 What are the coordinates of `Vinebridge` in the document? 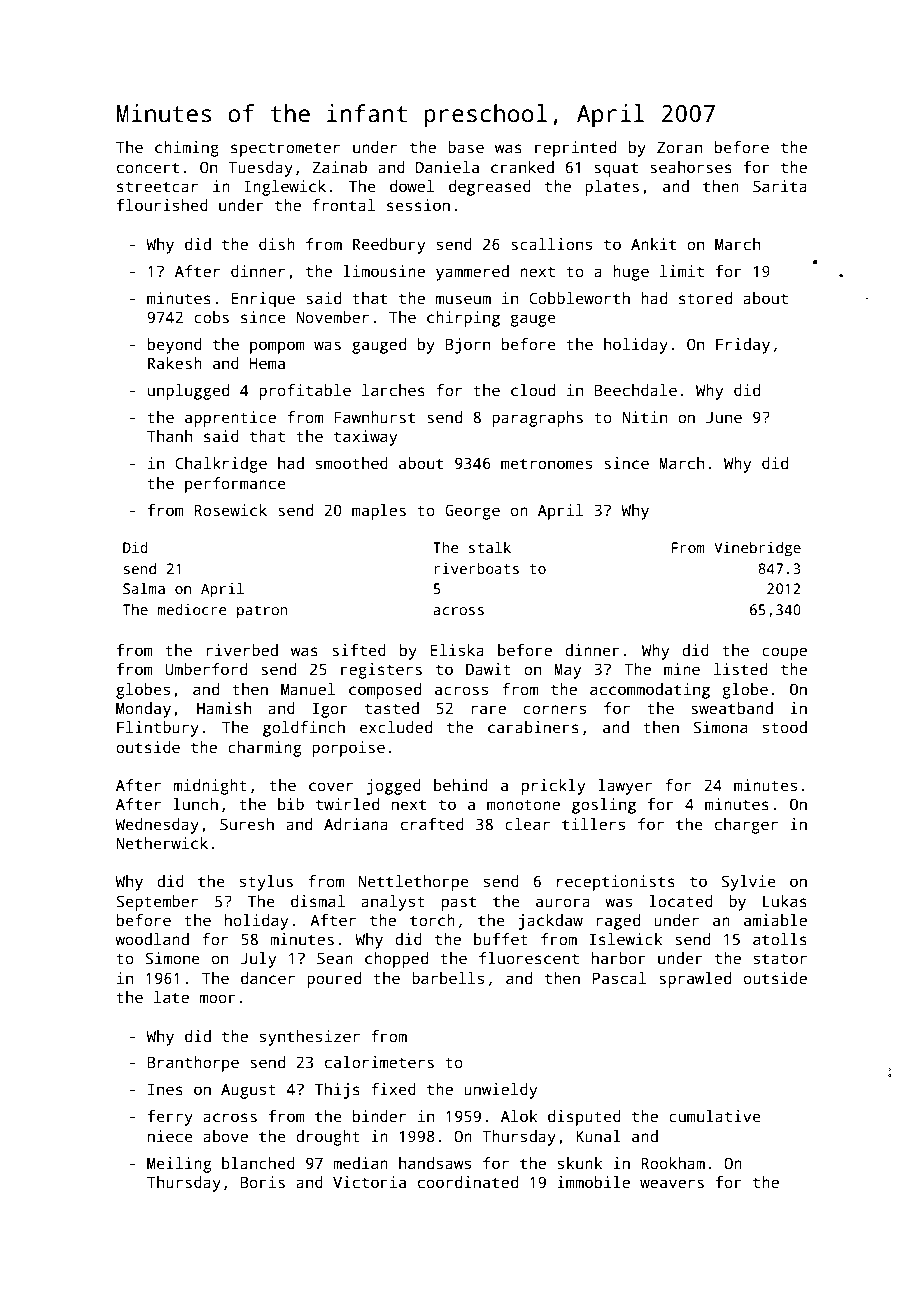 It's located at (757, 549).
